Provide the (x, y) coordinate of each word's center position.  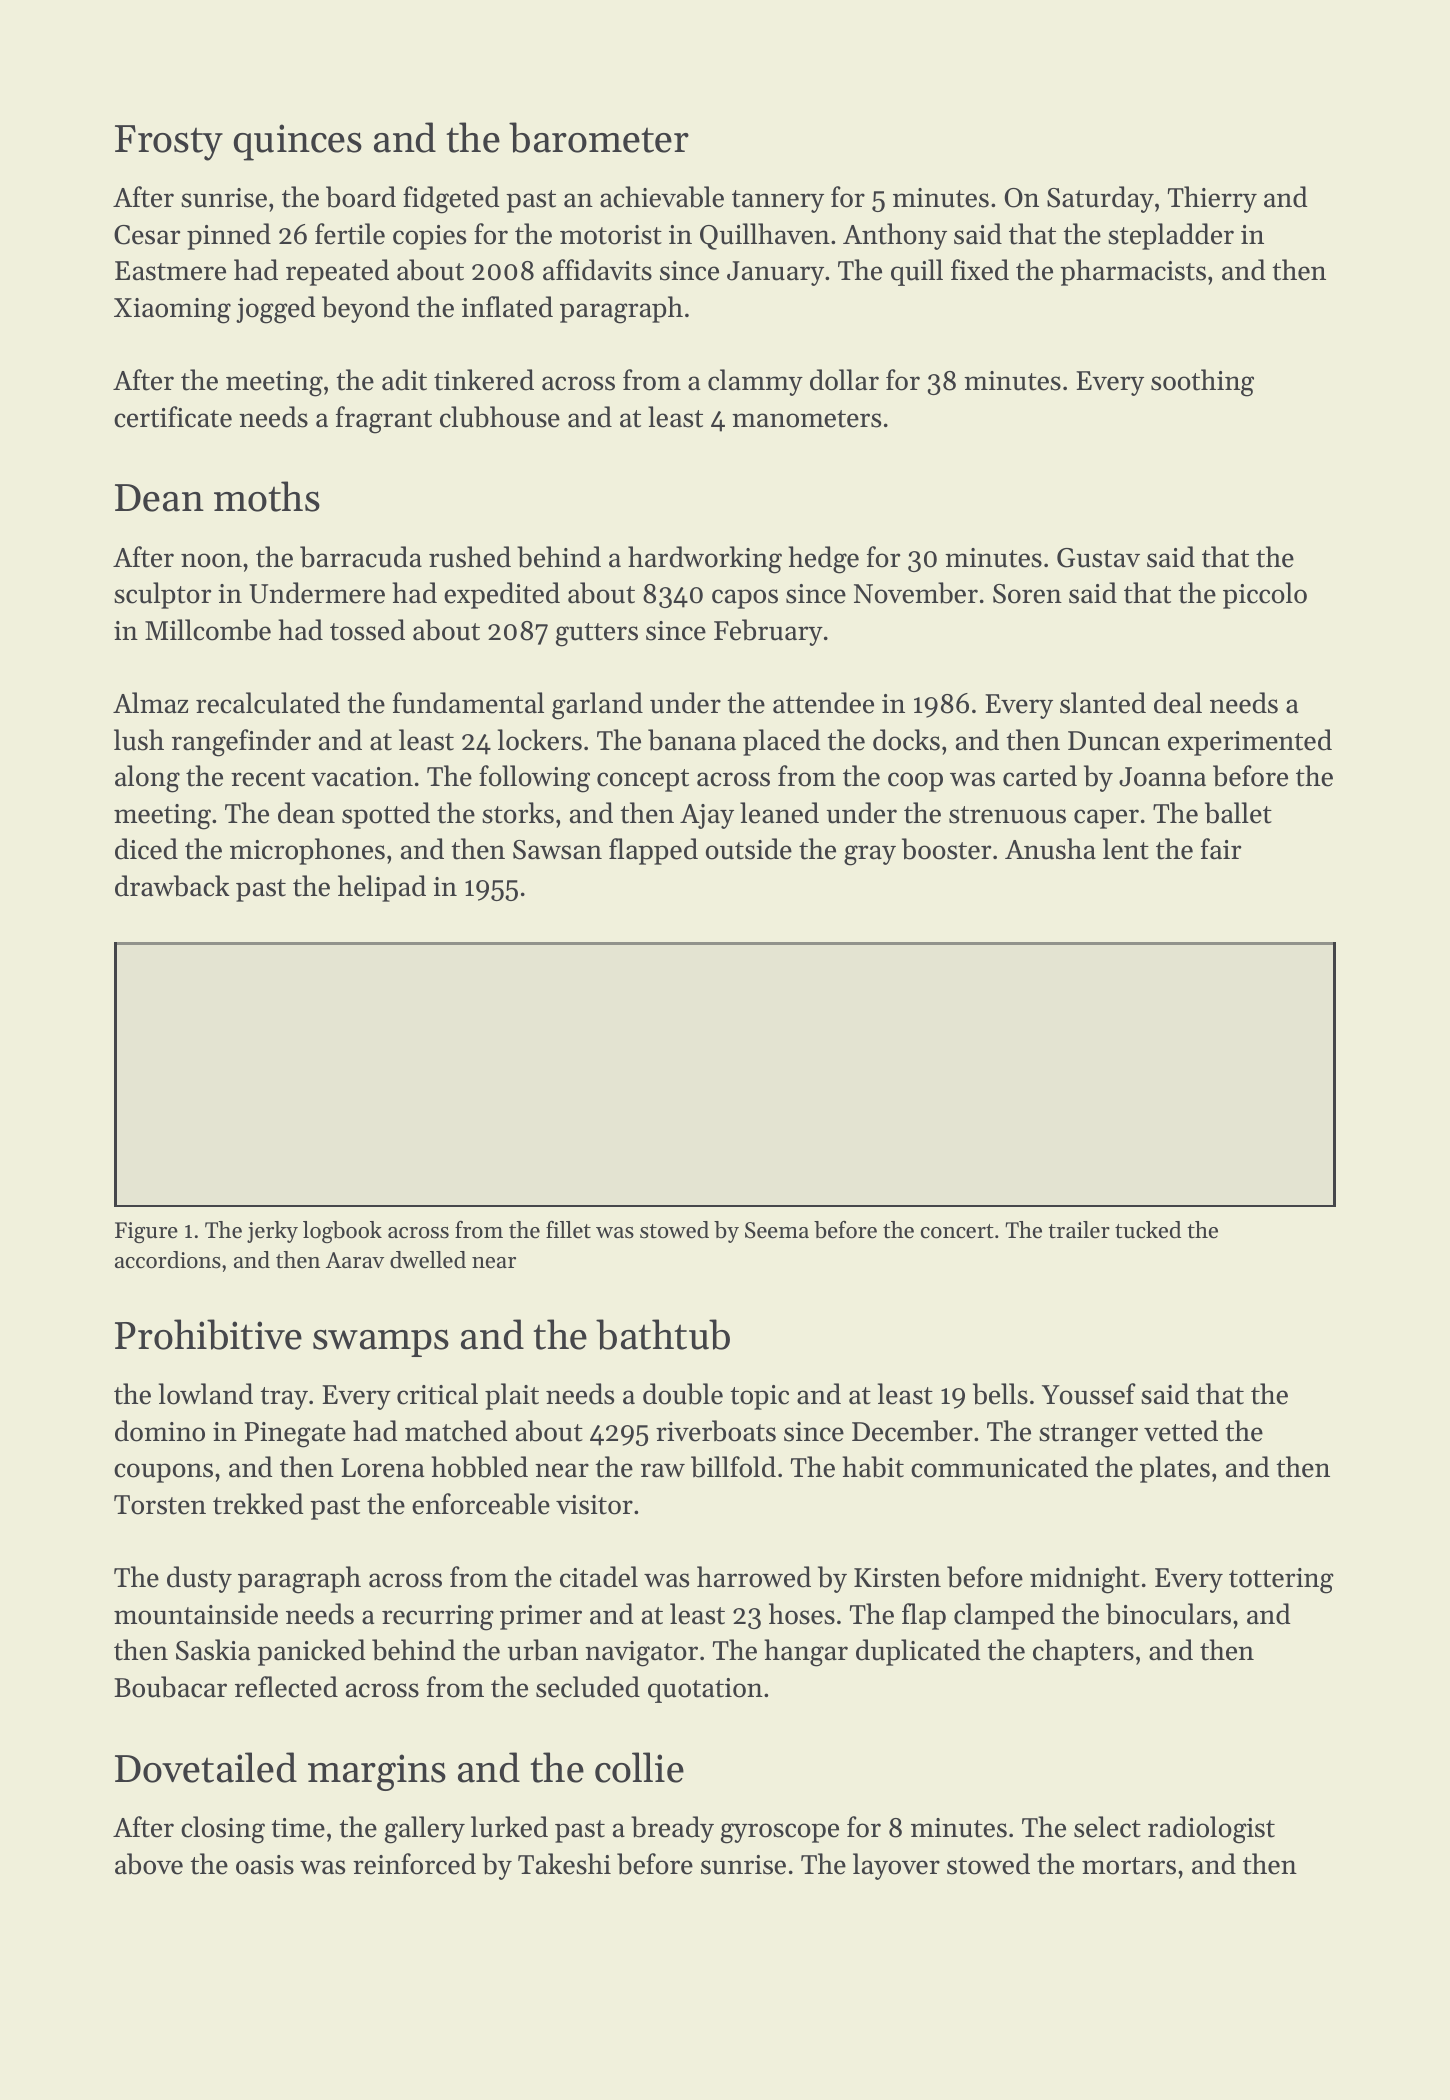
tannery (778, 201)
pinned (229, 236)
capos (745, 599)
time (298, 1828)
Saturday (1100, 199)
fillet (568, 1230)
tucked (1148, 1230)
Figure (146, 1232)
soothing (1202, 383)
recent (268, 778)
